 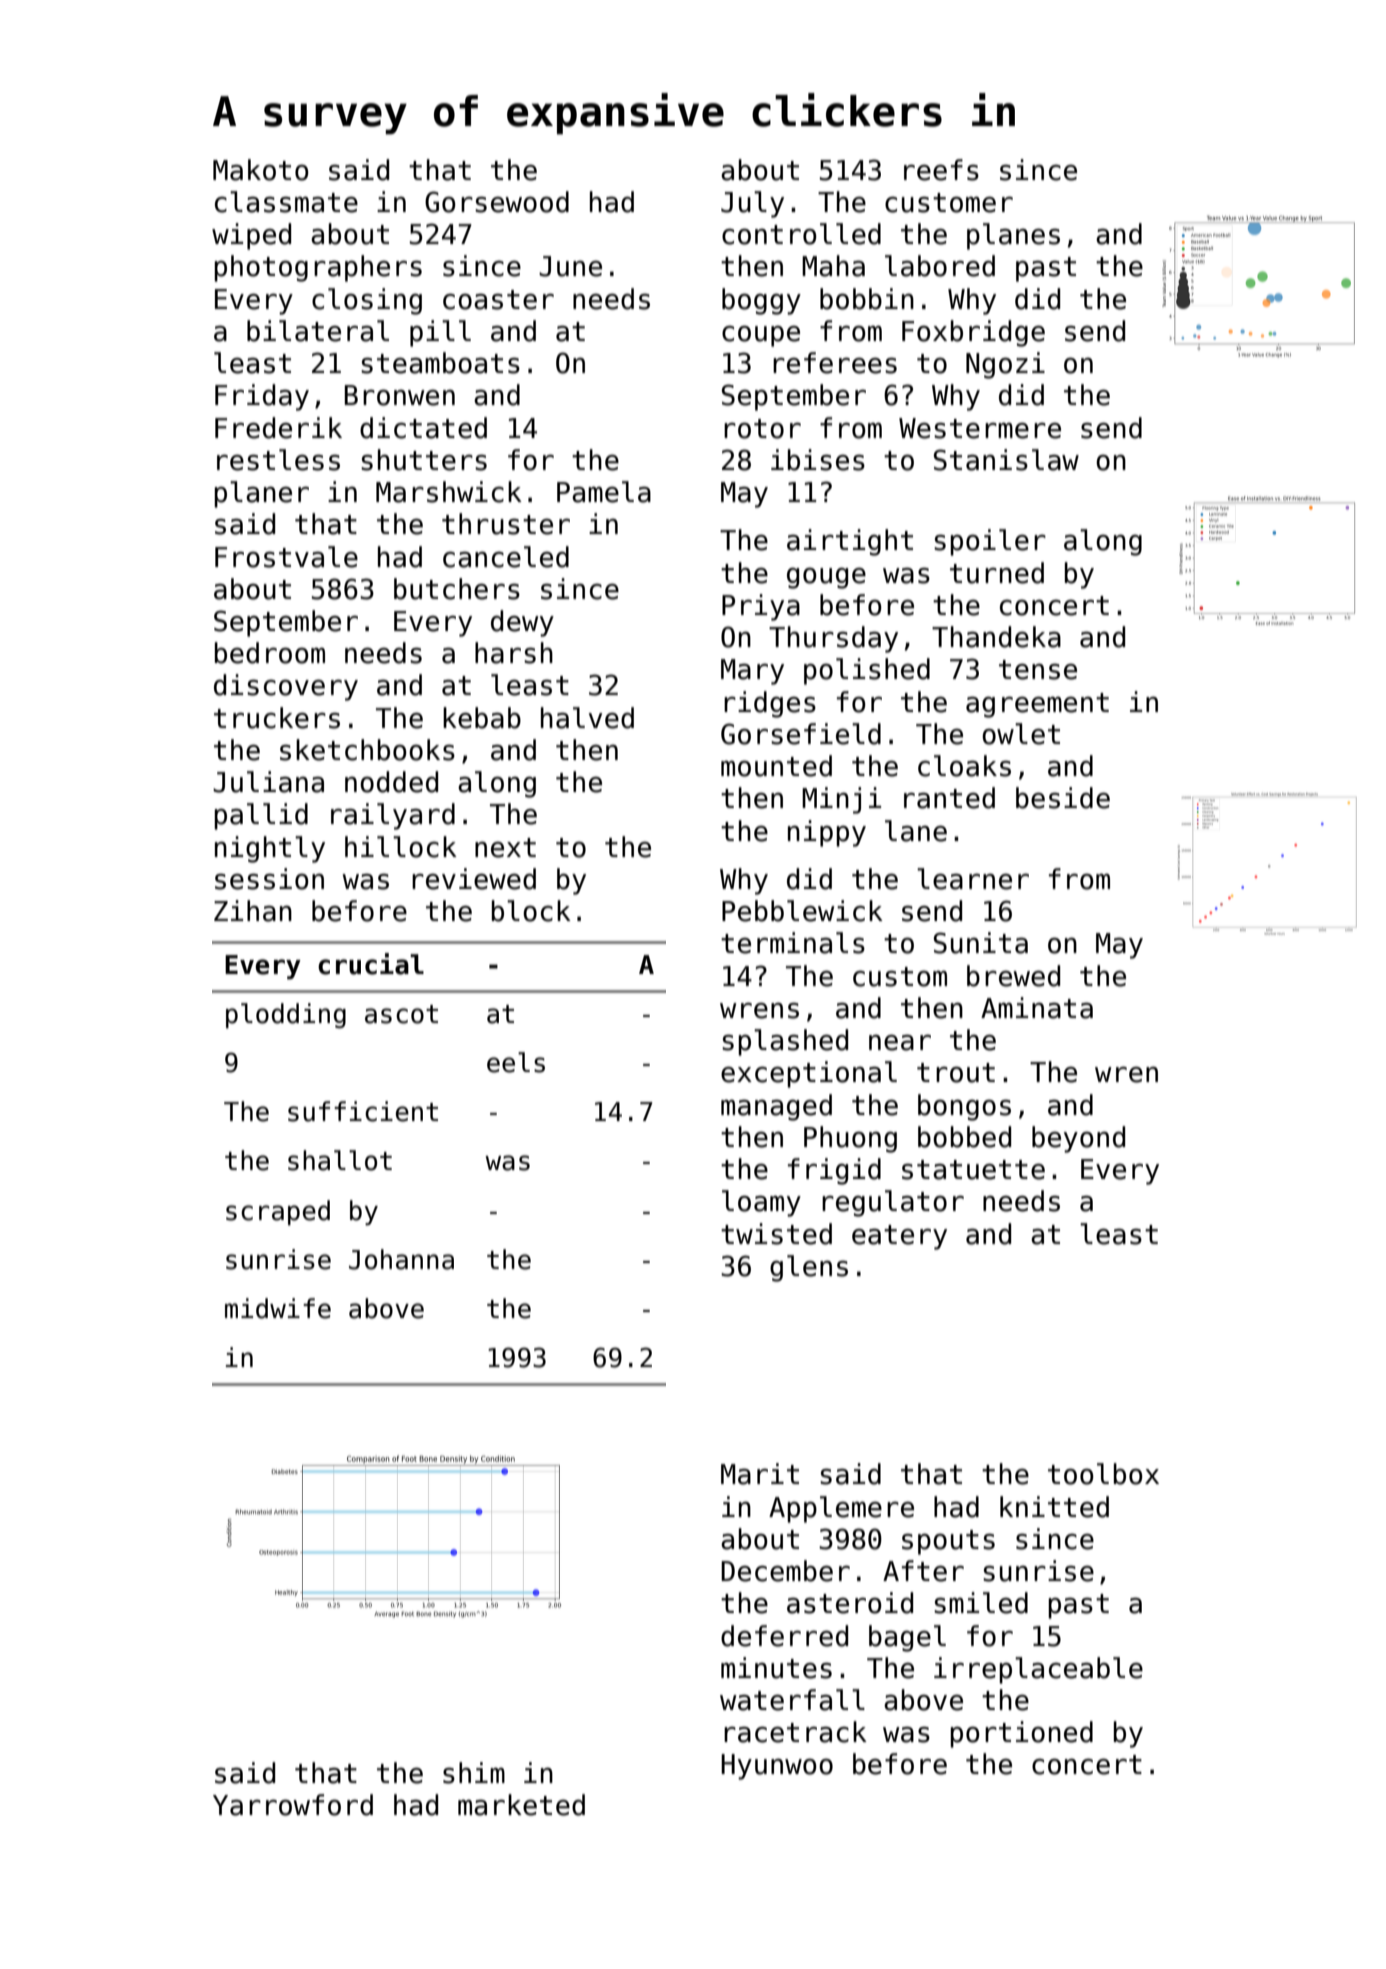 I want to click on reviewed, so click(x=474, y=879).
